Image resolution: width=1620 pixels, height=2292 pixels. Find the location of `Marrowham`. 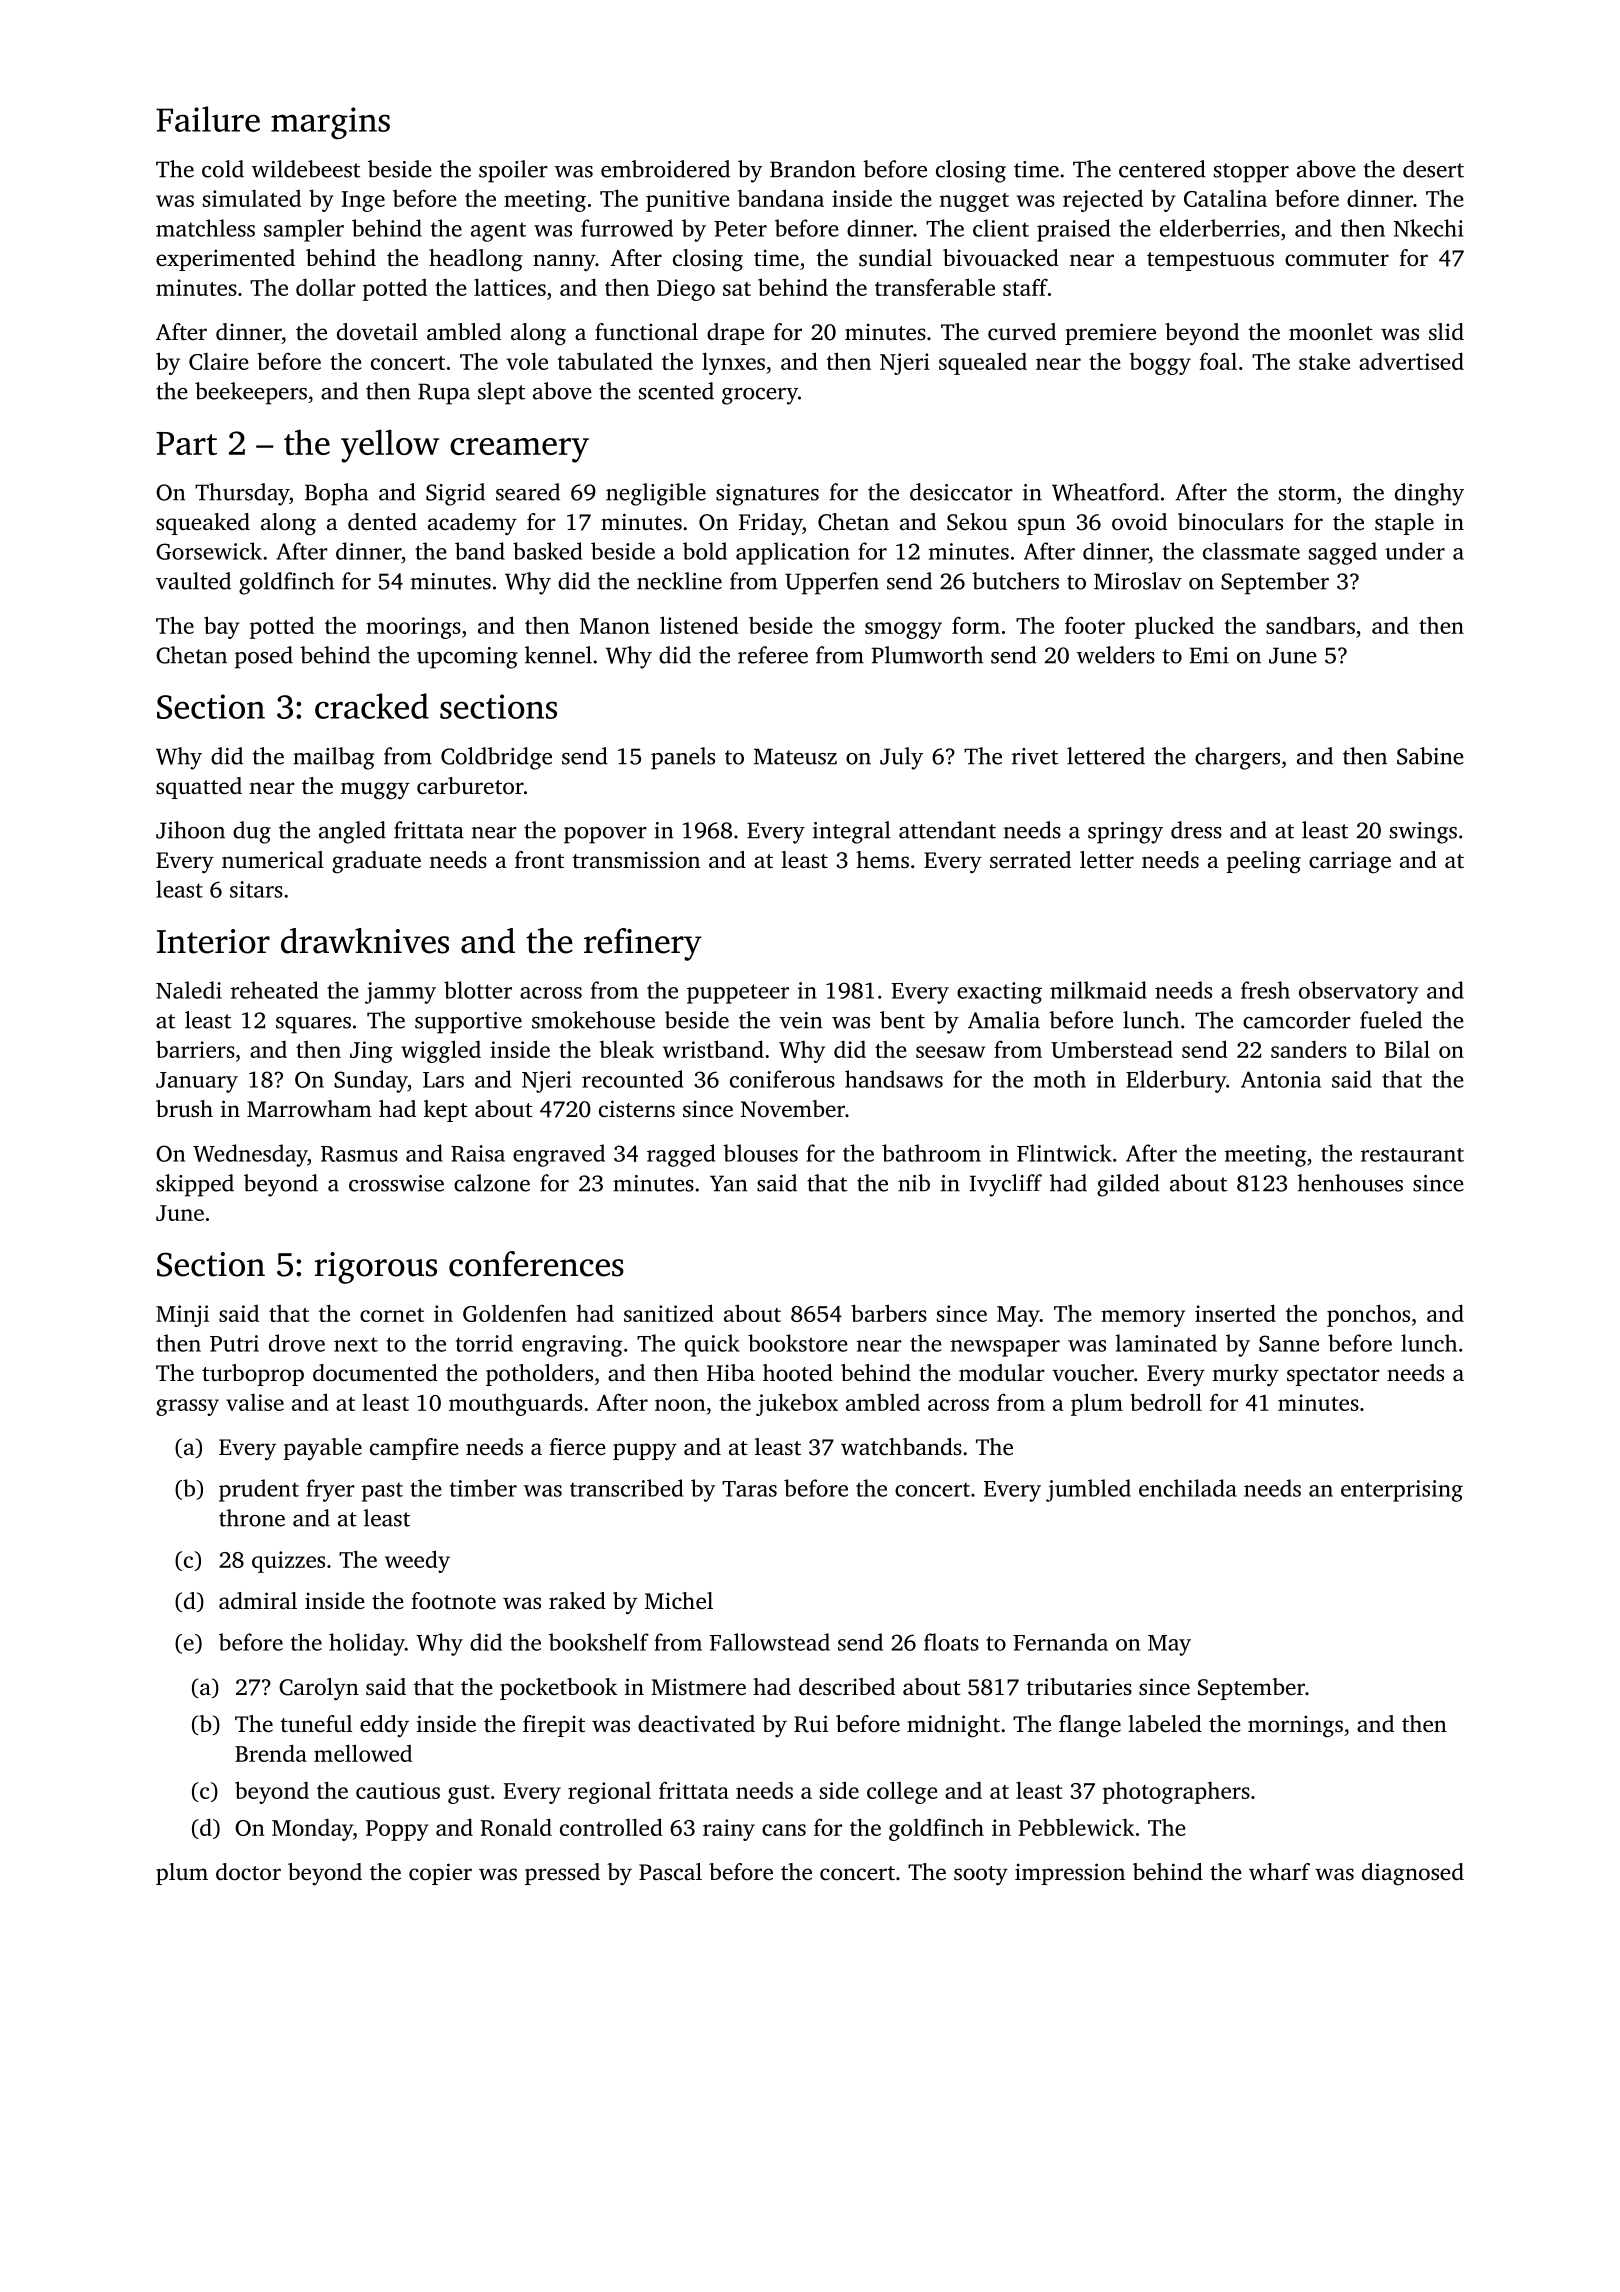

Marrowham is located at coordinates (309, 1108).
